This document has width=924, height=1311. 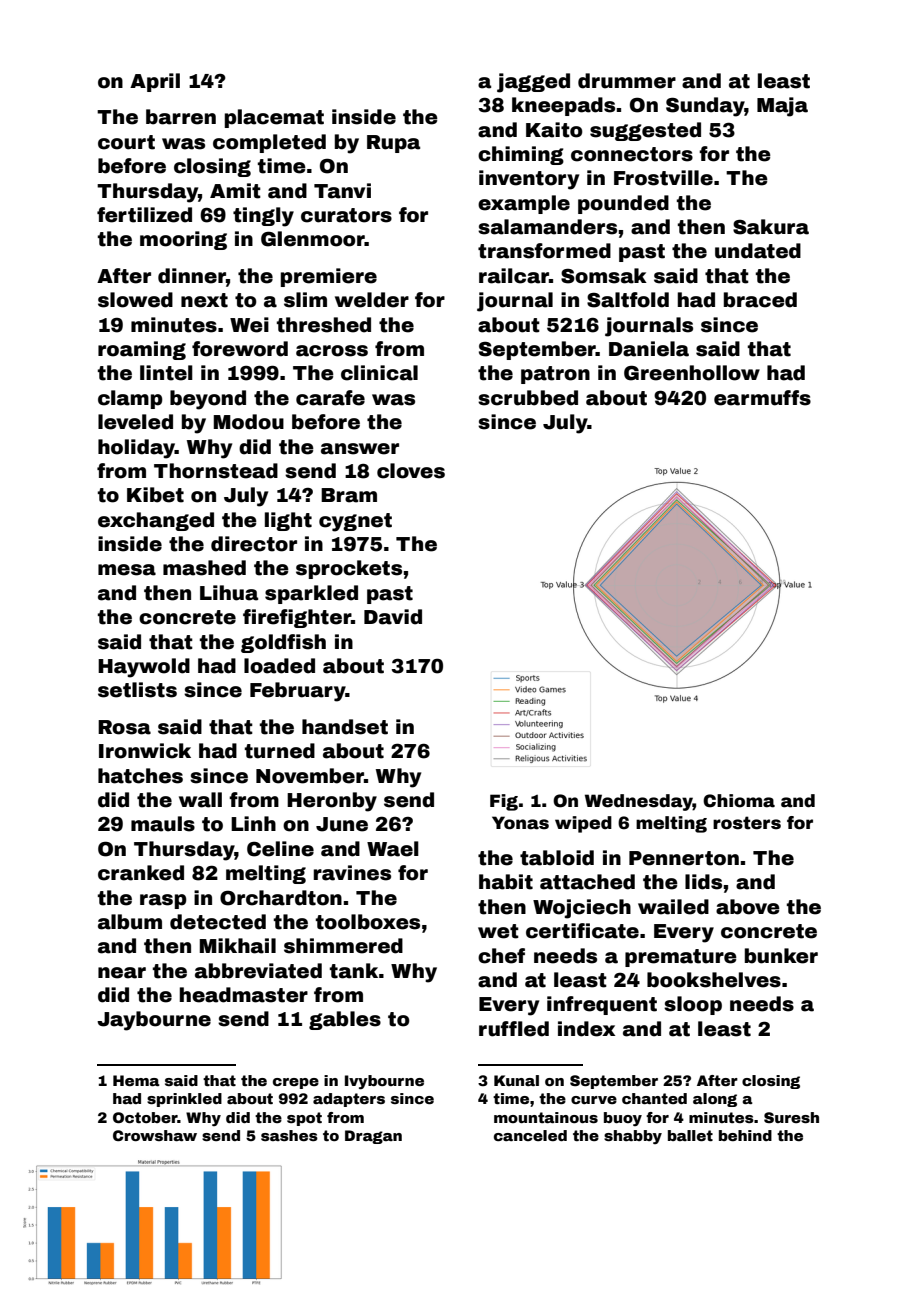 I want to click on album, so click(x=130, y=922).
